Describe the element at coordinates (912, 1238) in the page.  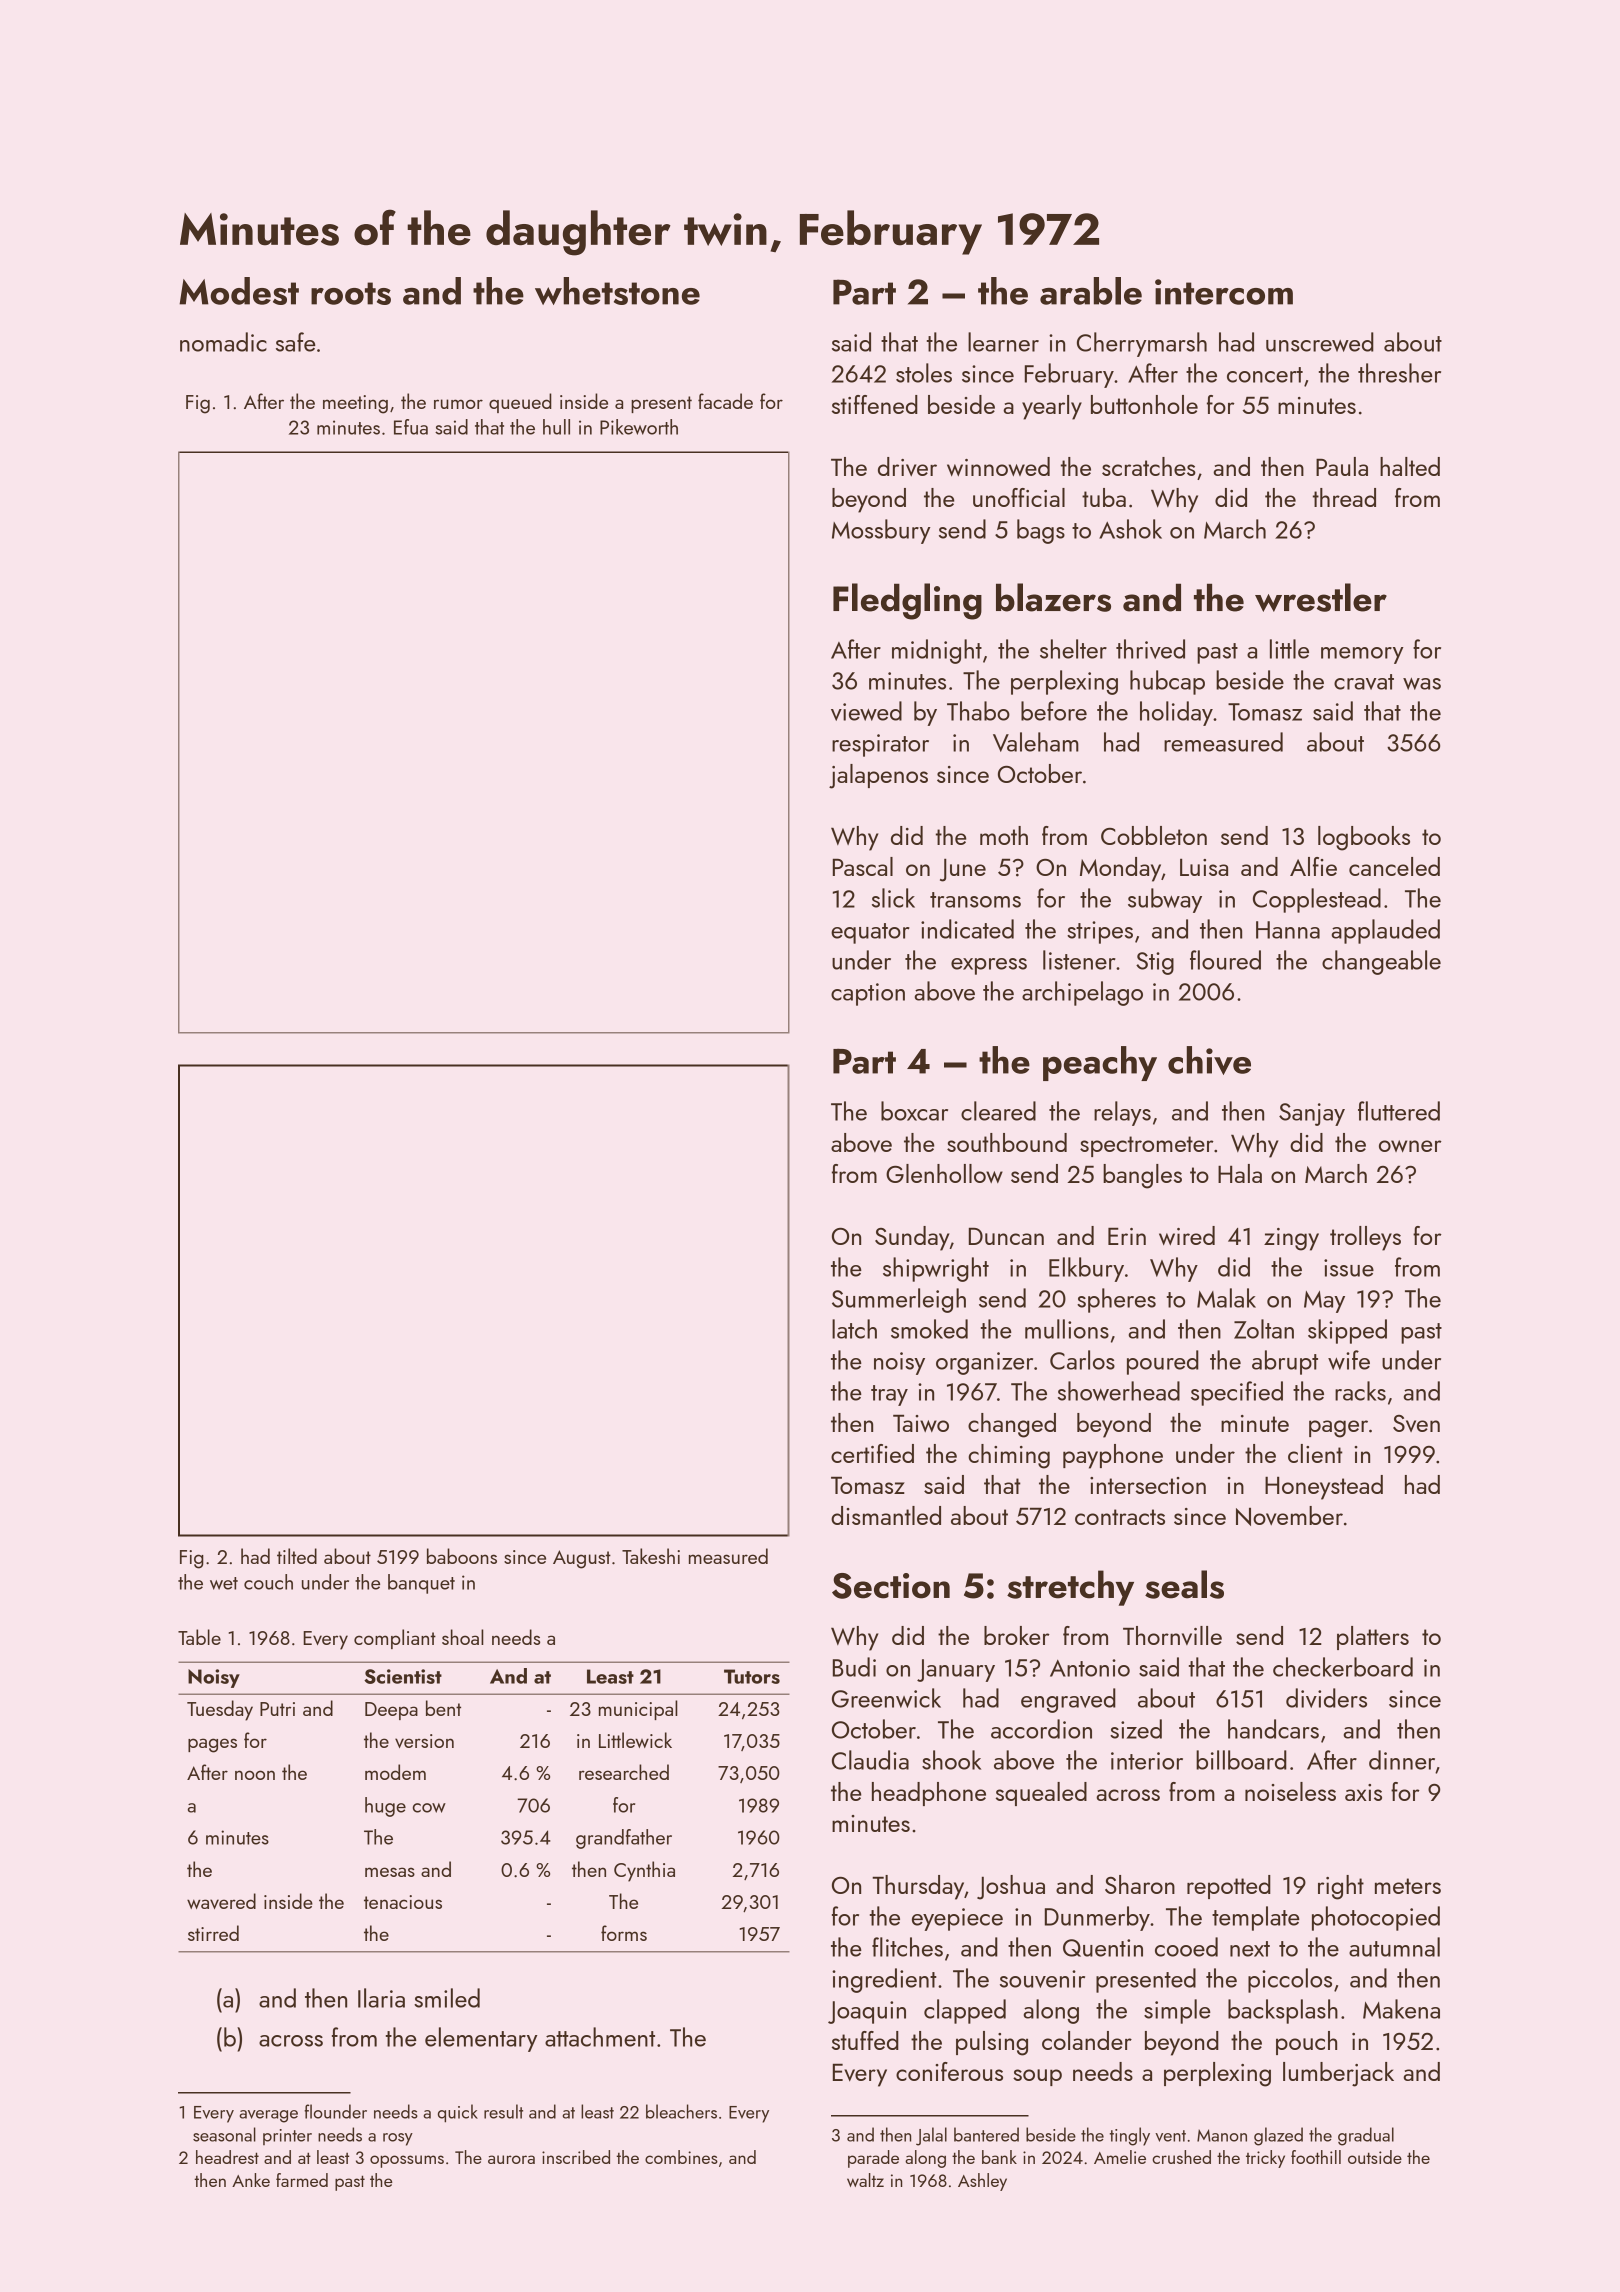
I see `Sunday` at that location.
